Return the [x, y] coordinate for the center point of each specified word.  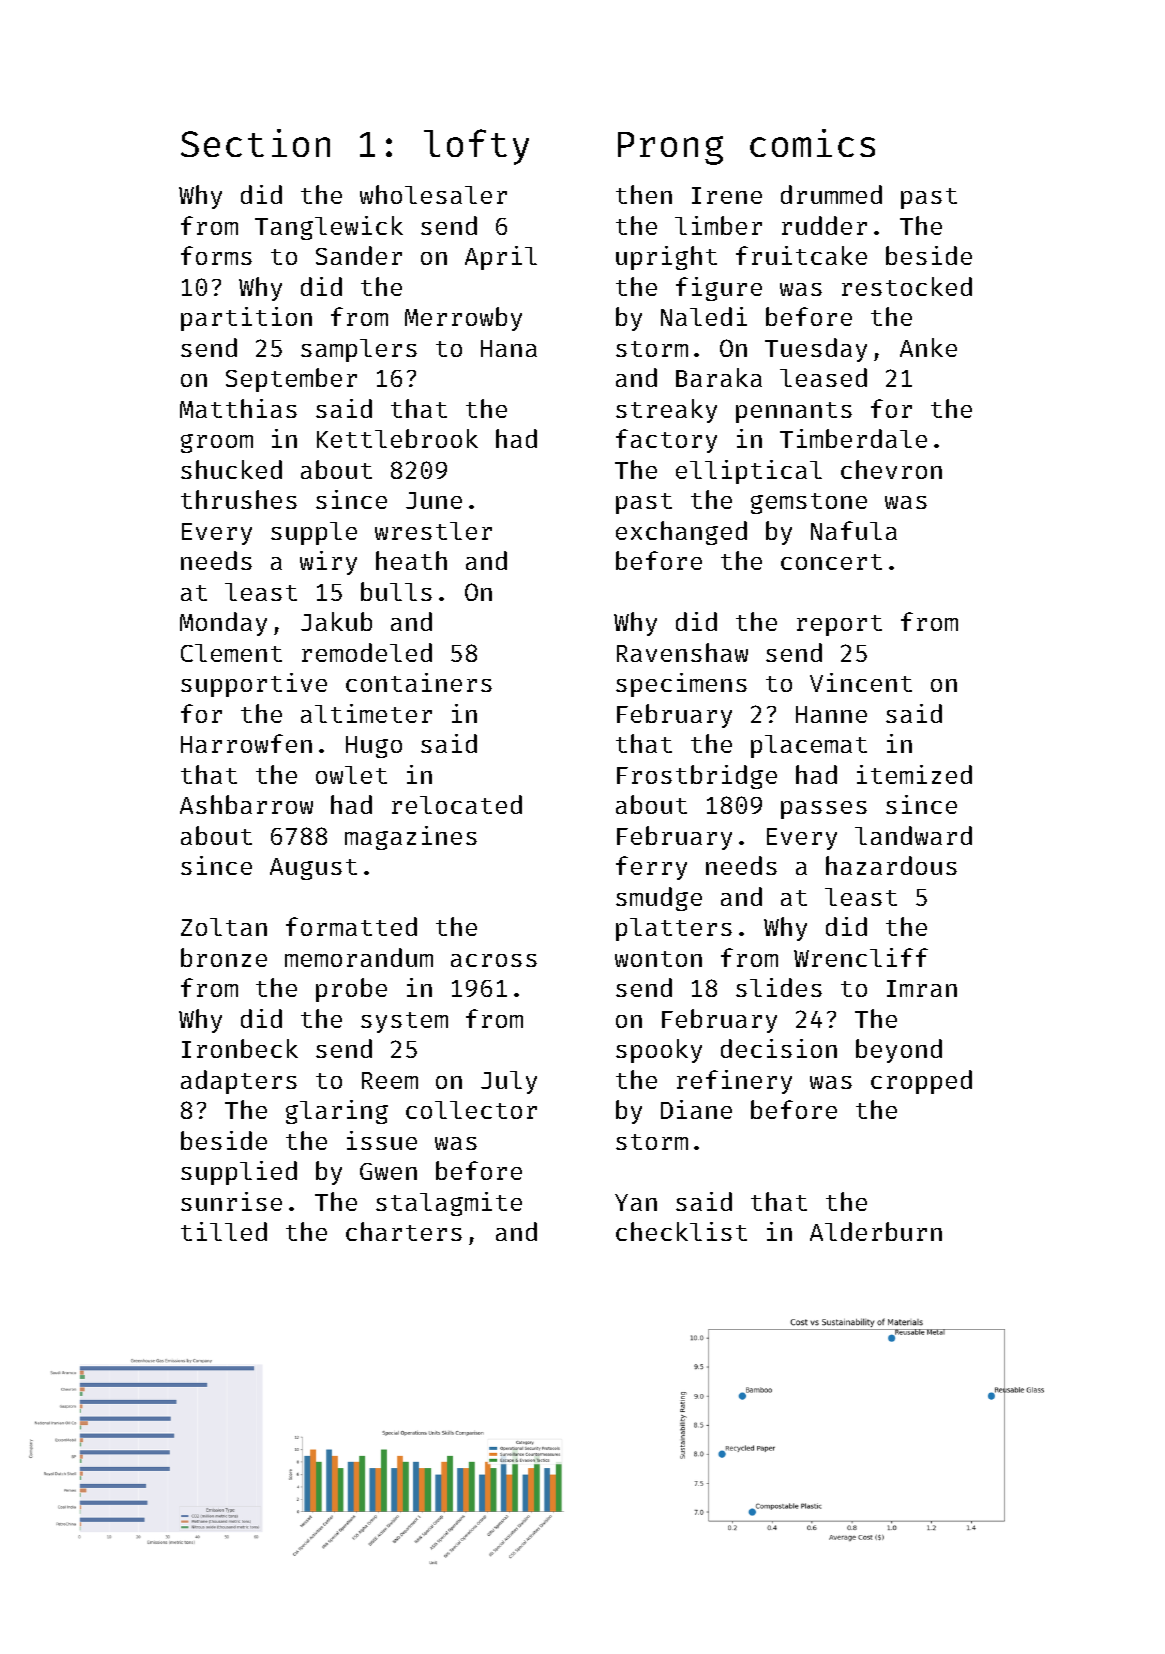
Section [255, 143]
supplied [239, 1173]
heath [411, 560]
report [839, 625]
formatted [351, 926]
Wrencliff [861, 957]
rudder [824, 225]
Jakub [336, 621]
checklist [681, 1231]
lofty [476, 147]
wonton [658, 959]
